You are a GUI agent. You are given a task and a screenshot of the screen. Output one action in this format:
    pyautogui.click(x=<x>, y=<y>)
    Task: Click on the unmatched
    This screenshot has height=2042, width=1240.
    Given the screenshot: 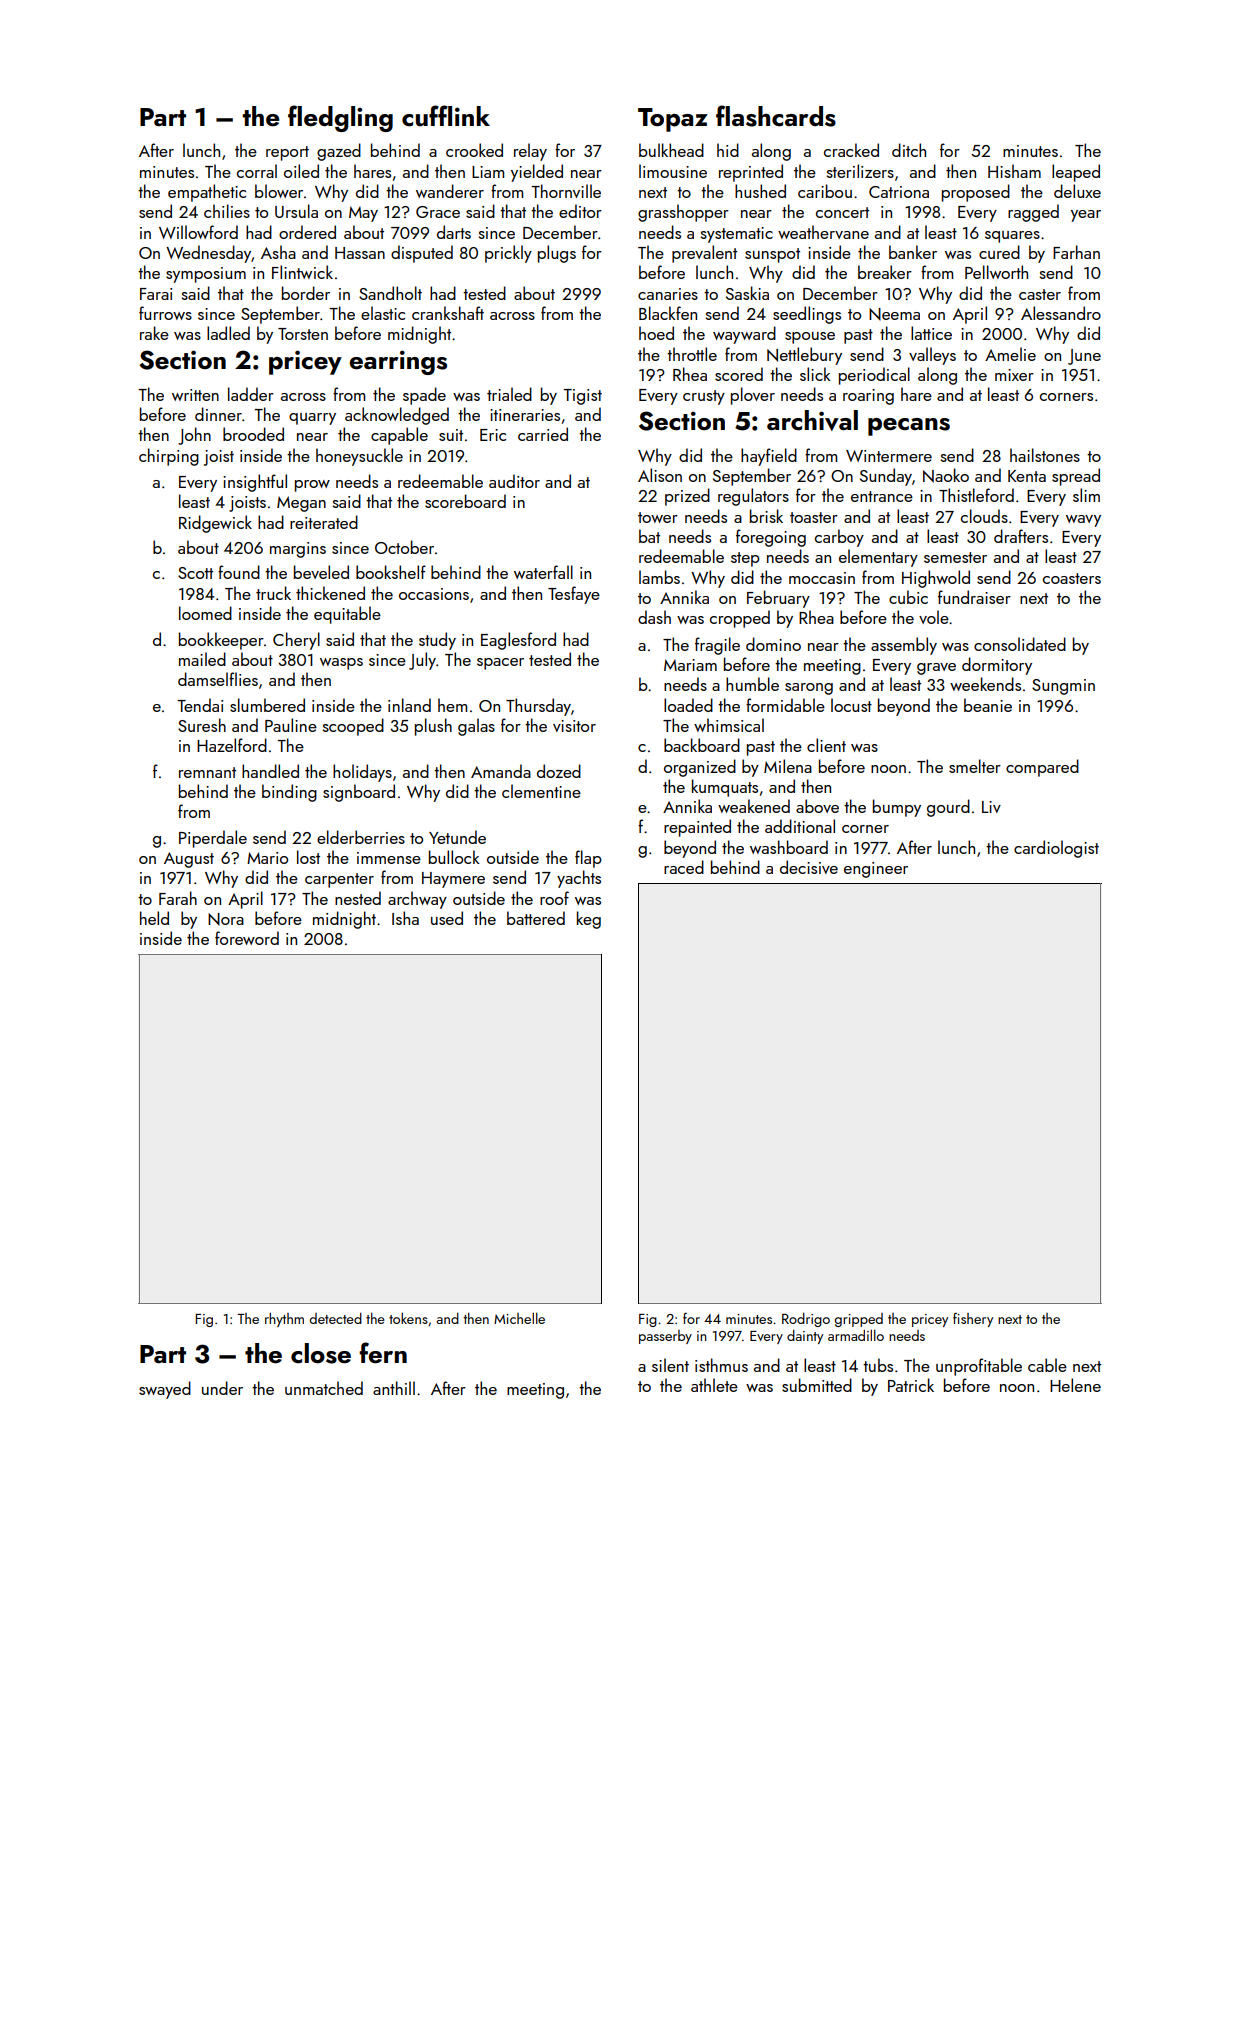 What is the action you would take?
    pyautogui.click(x=324, y=1388)
